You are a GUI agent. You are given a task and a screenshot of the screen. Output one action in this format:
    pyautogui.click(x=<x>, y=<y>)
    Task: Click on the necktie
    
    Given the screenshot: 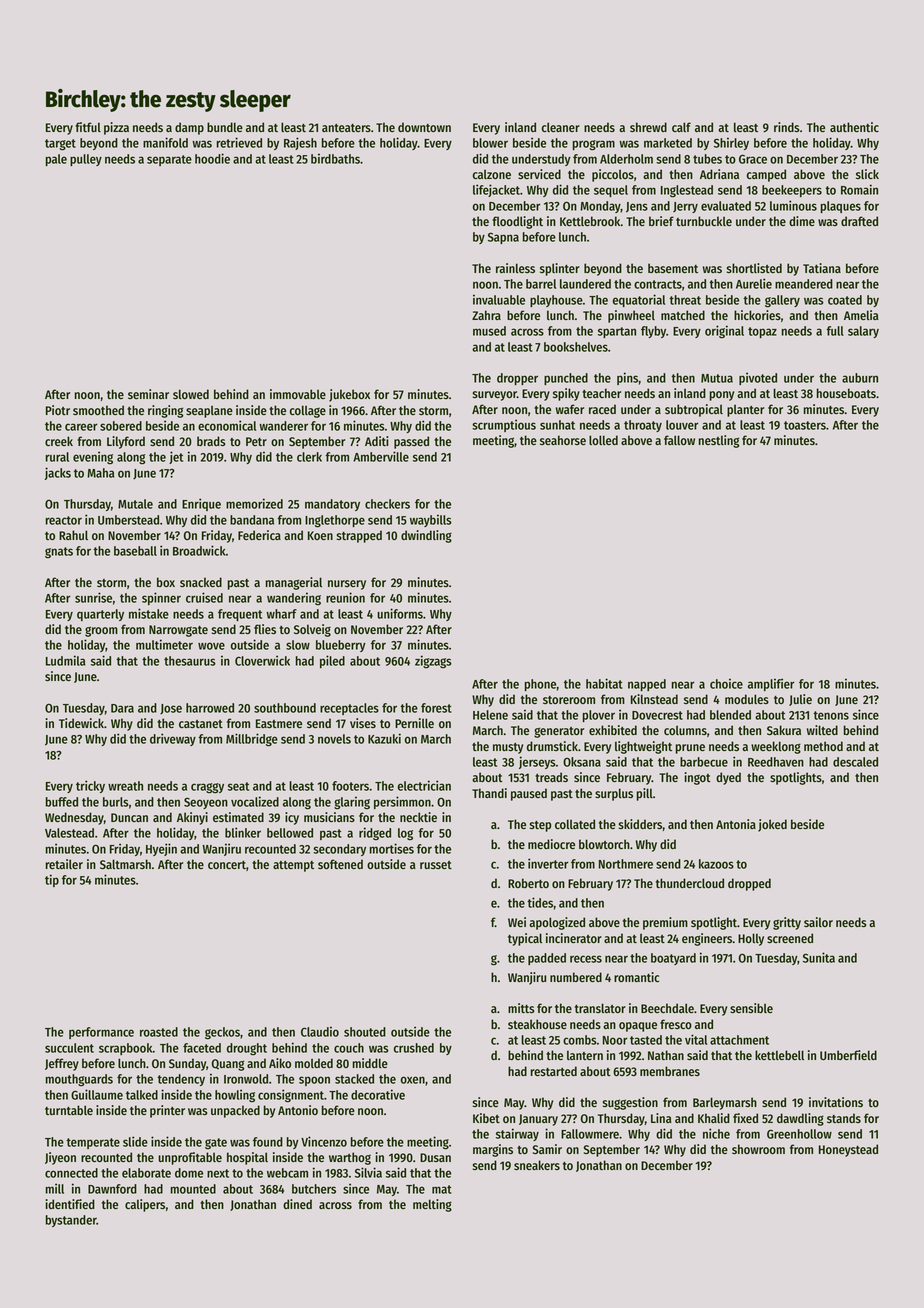 What is the action you would take?
    pyautogui.click(x=418, y=817)
